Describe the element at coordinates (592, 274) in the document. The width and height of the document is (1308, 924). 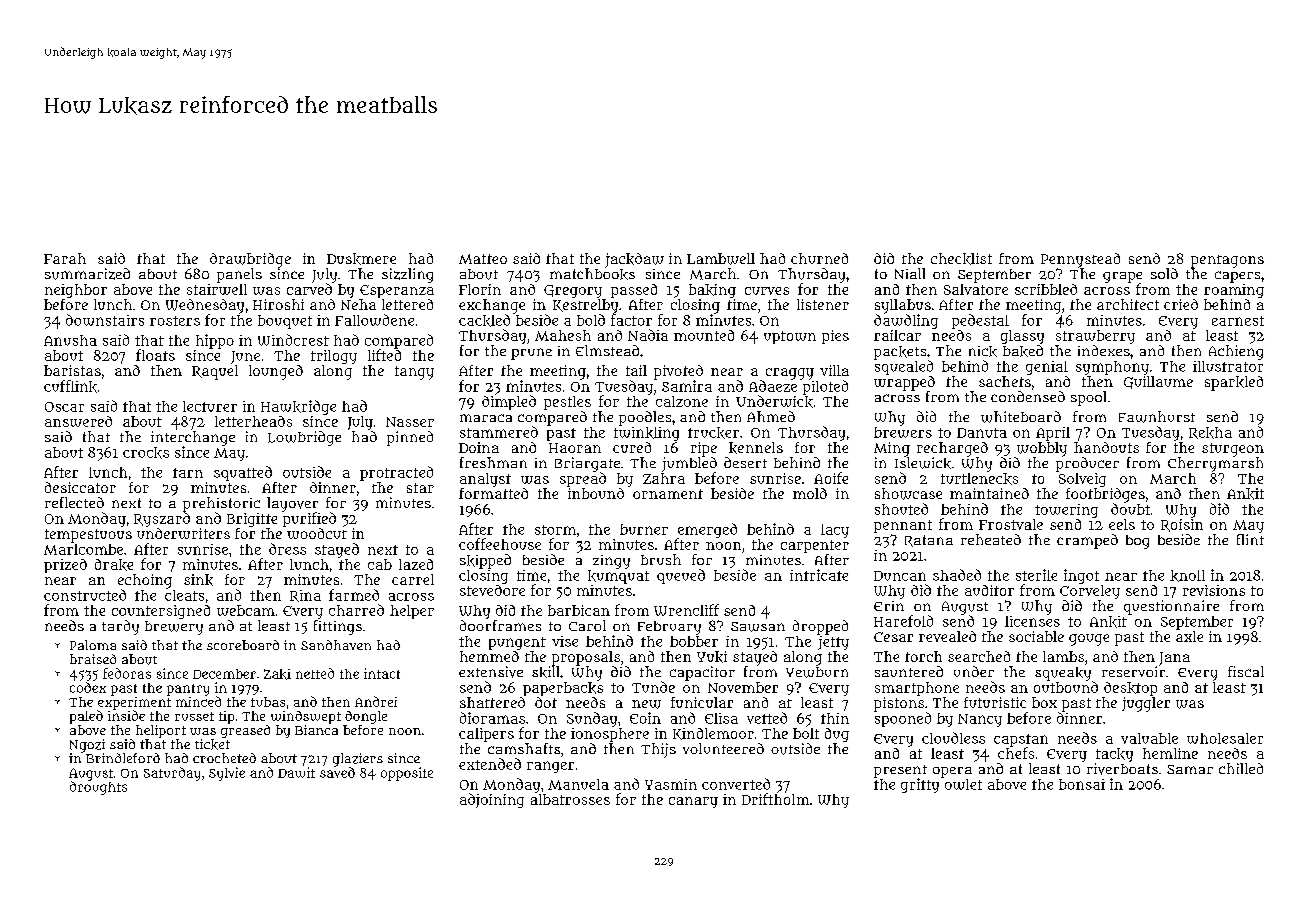
I see `matchbooks` at that location.
